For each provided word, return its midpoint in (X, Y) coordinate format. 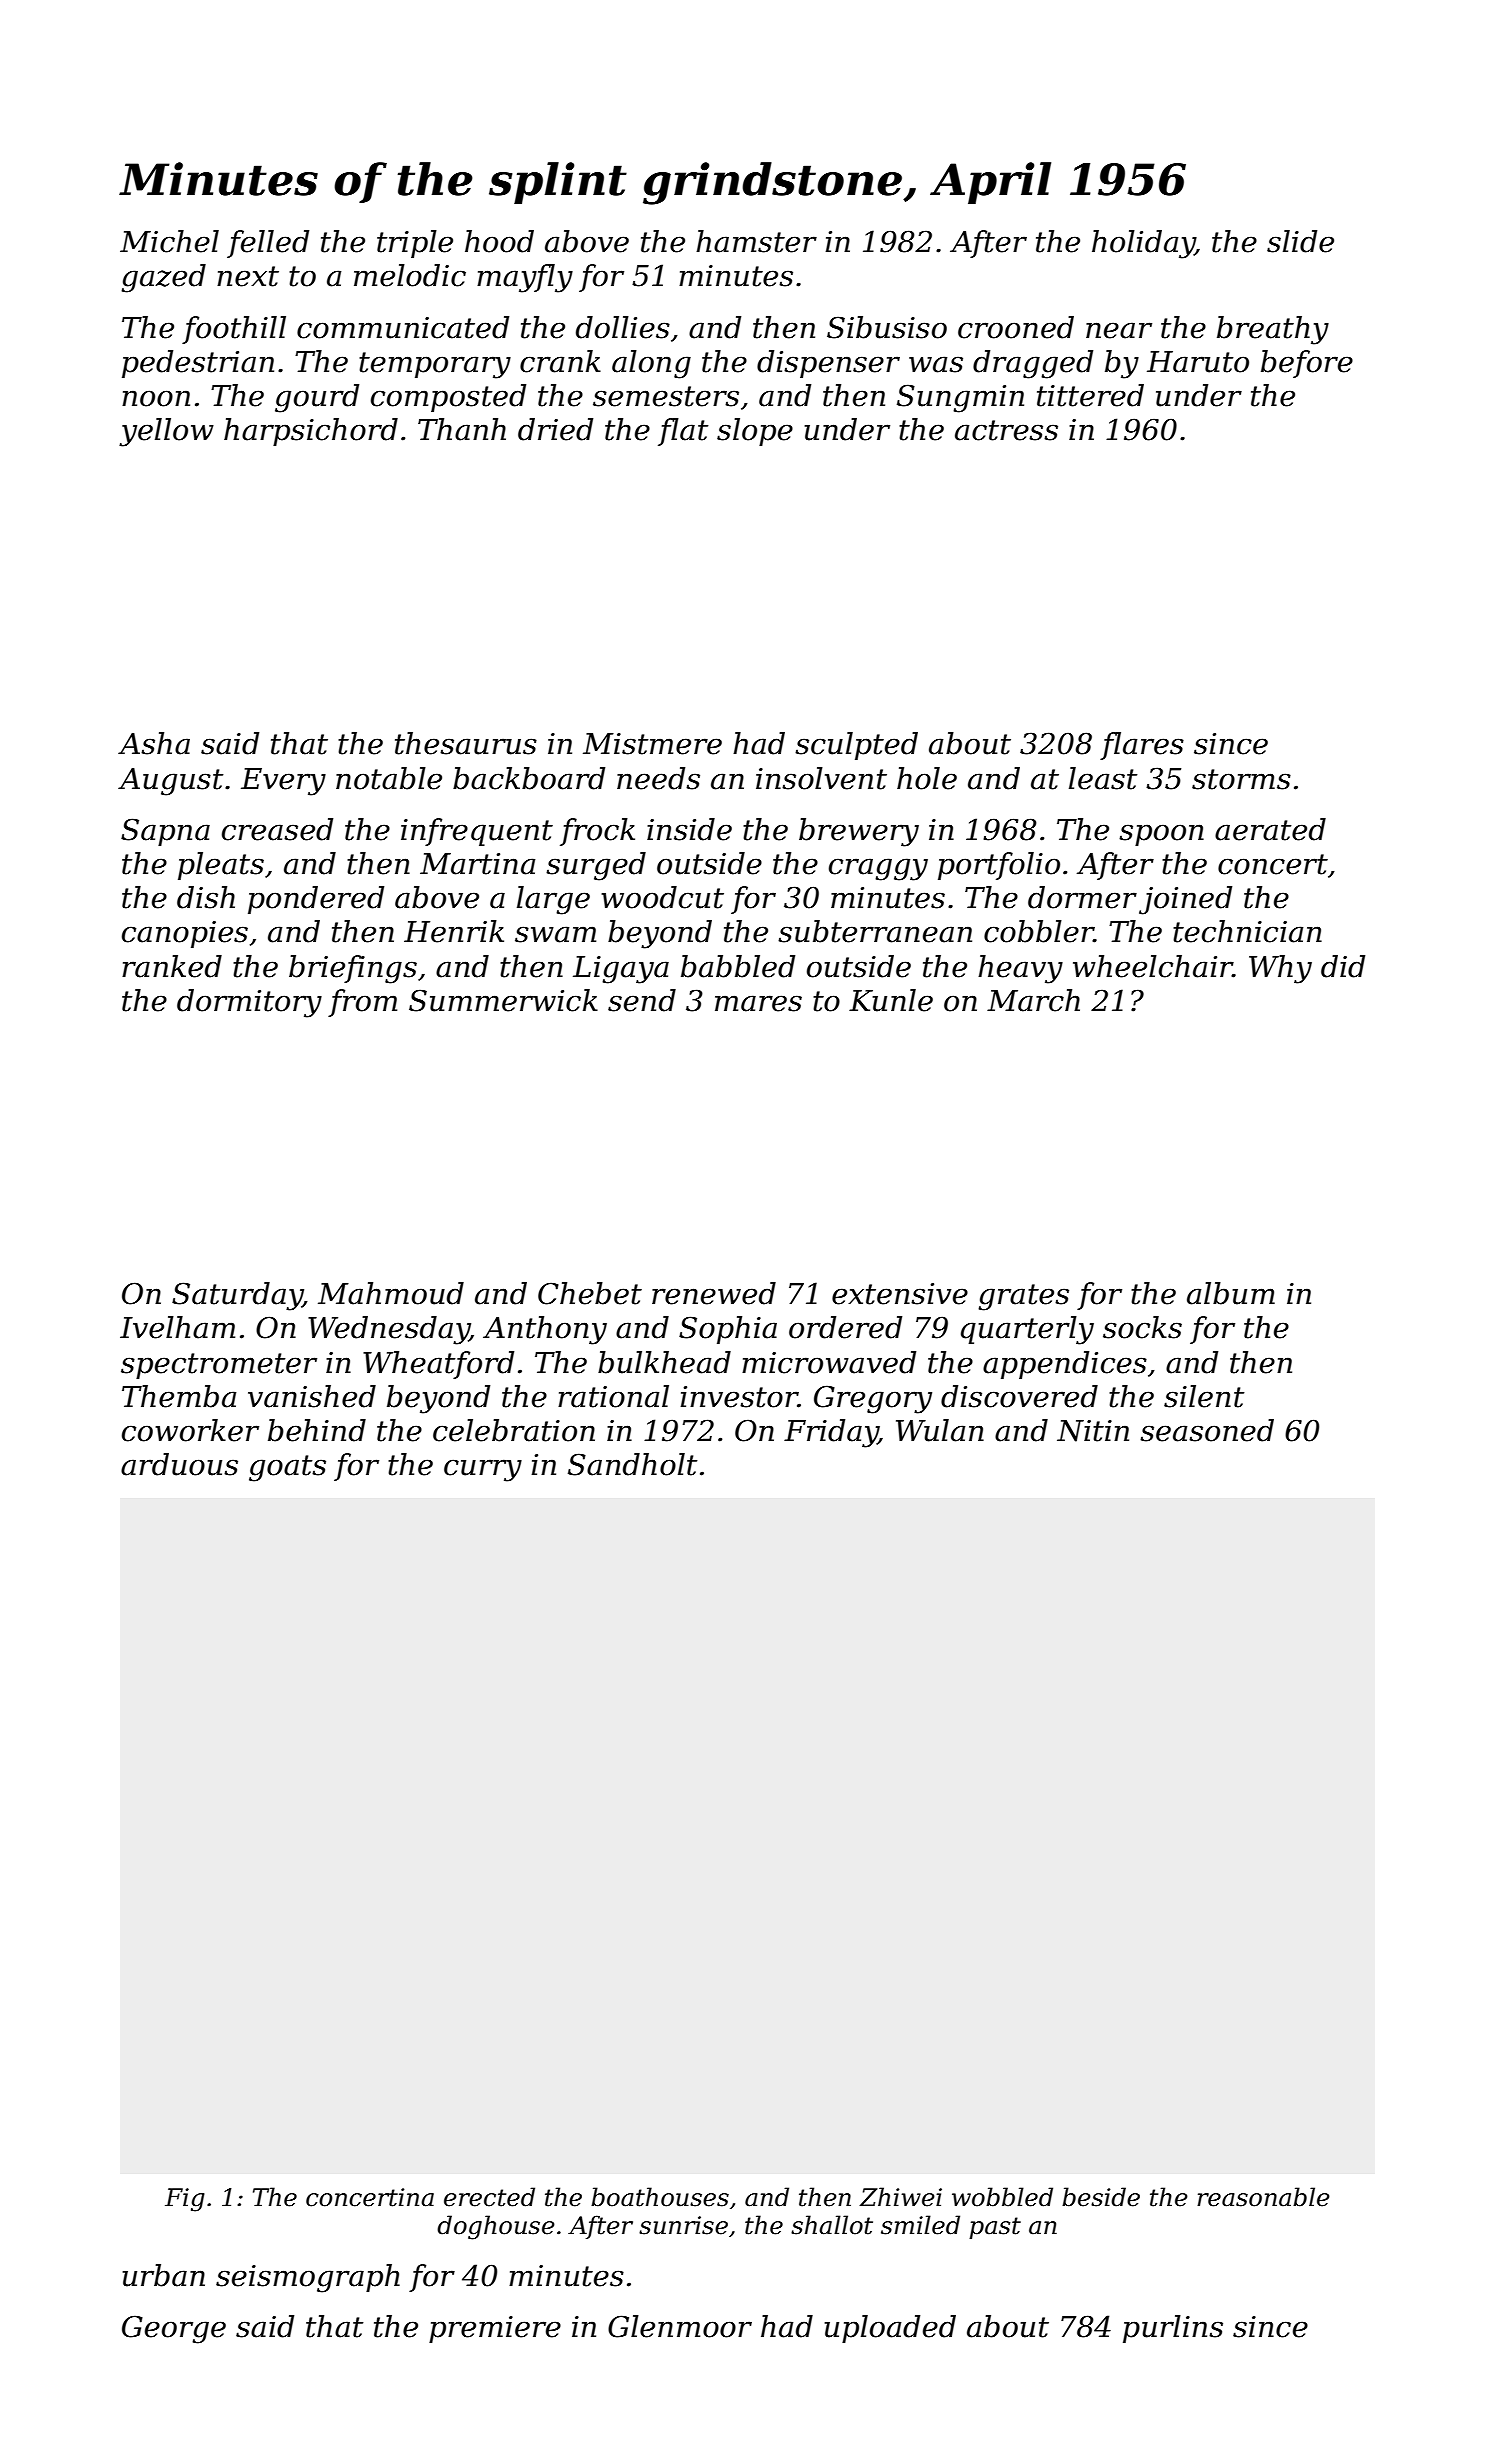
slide (1300, 241)
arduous (179, 1464)
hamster (756, 241)
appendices (1065, 1365)
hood (499, 241)
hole (927, 778)
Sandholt (632, 1464)
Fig (185, 2200)
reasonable (1263, 2197)
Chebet (590, 1293)
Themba (179, 1396)
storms (1241, 779)
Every (283, 782)
